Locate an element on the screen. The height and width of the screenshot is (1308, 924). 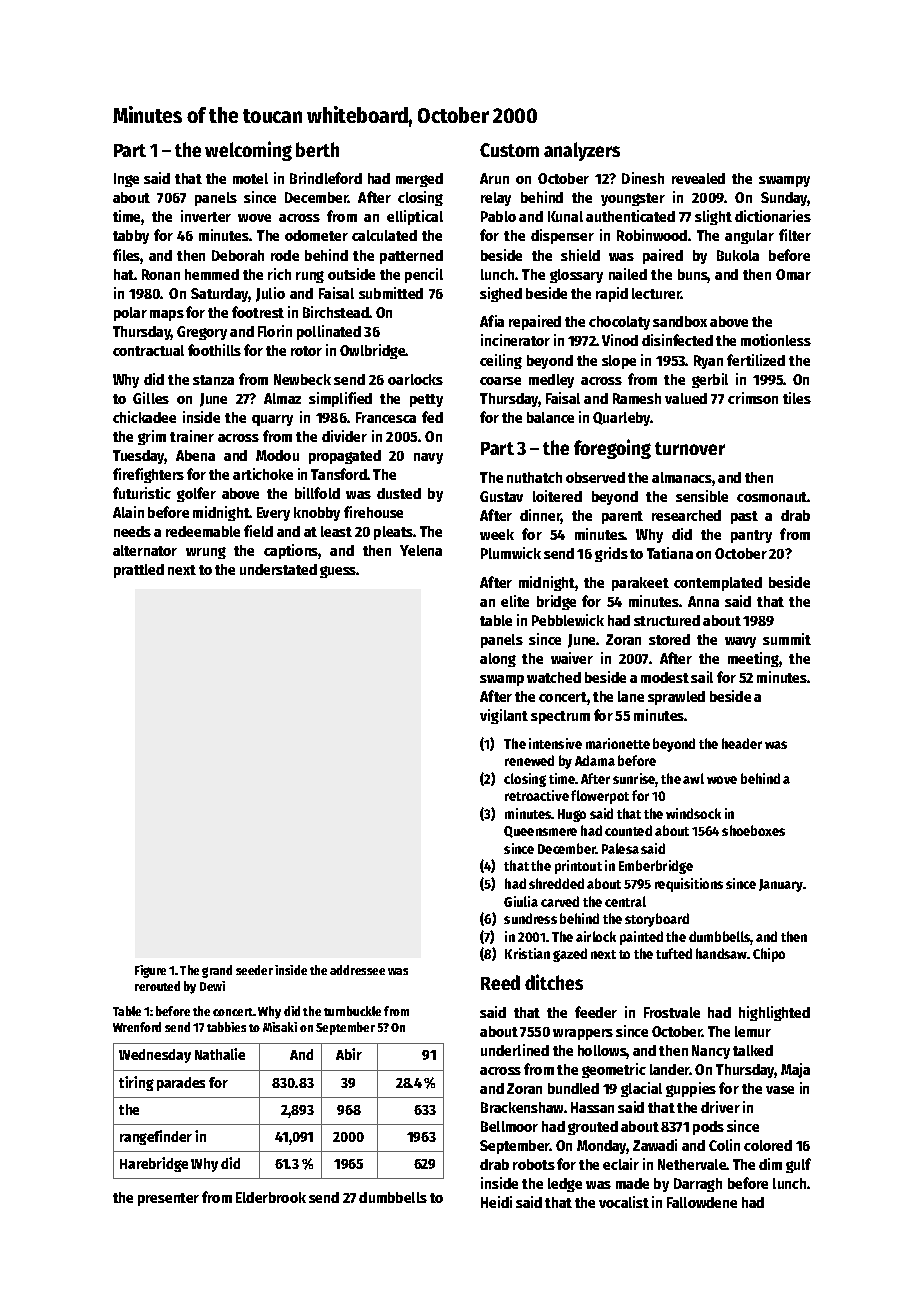
header is located at coordinates (742, 743).
